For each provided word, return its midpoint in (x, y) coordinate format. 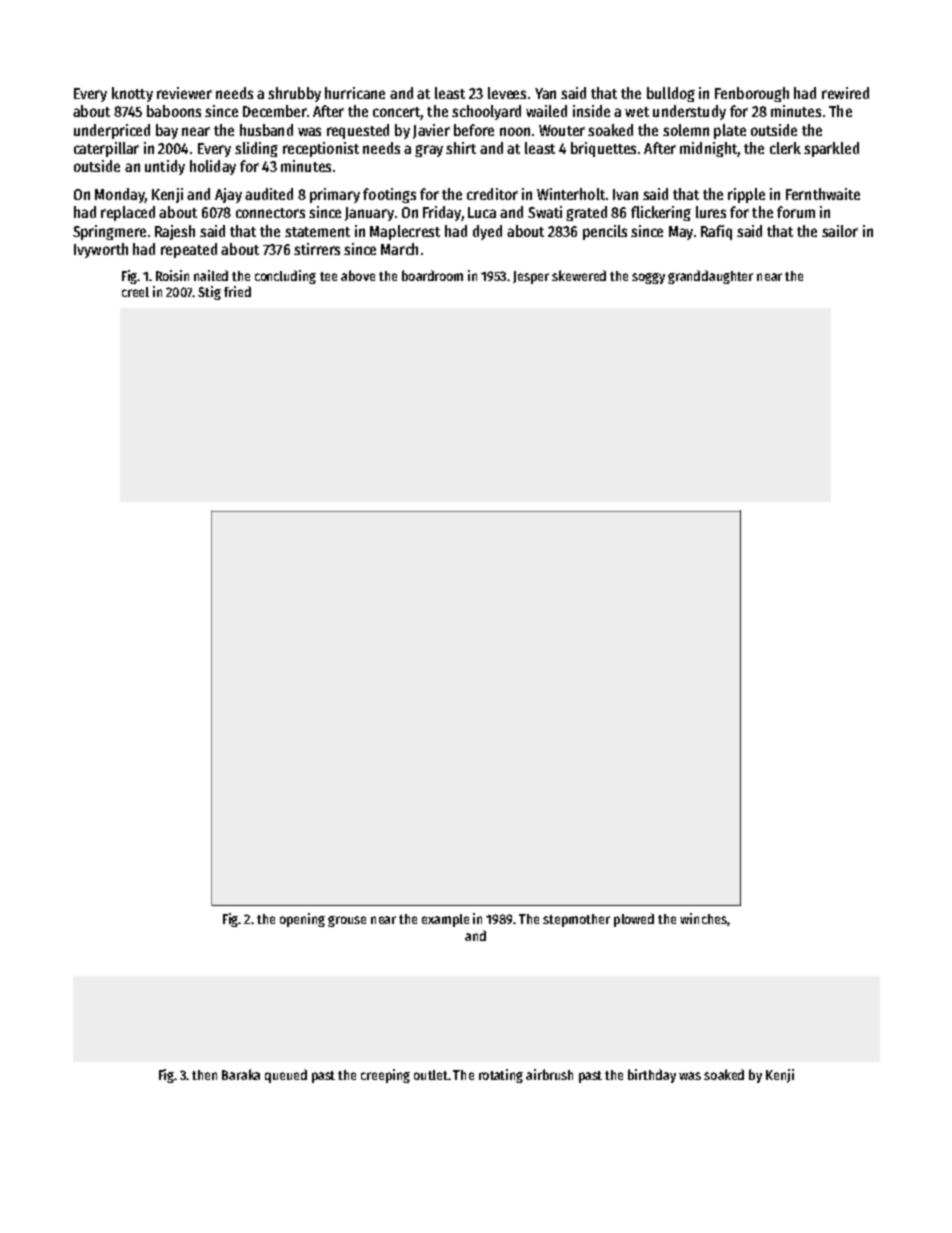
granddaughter (710, 277)
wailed (546, 111)
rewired (845, 93)
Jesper (531, 277)
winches (703, 918)
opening (302, 920)
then (204, 1075)
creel (135, 292)
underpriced (112, 131)
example (445, 920)
